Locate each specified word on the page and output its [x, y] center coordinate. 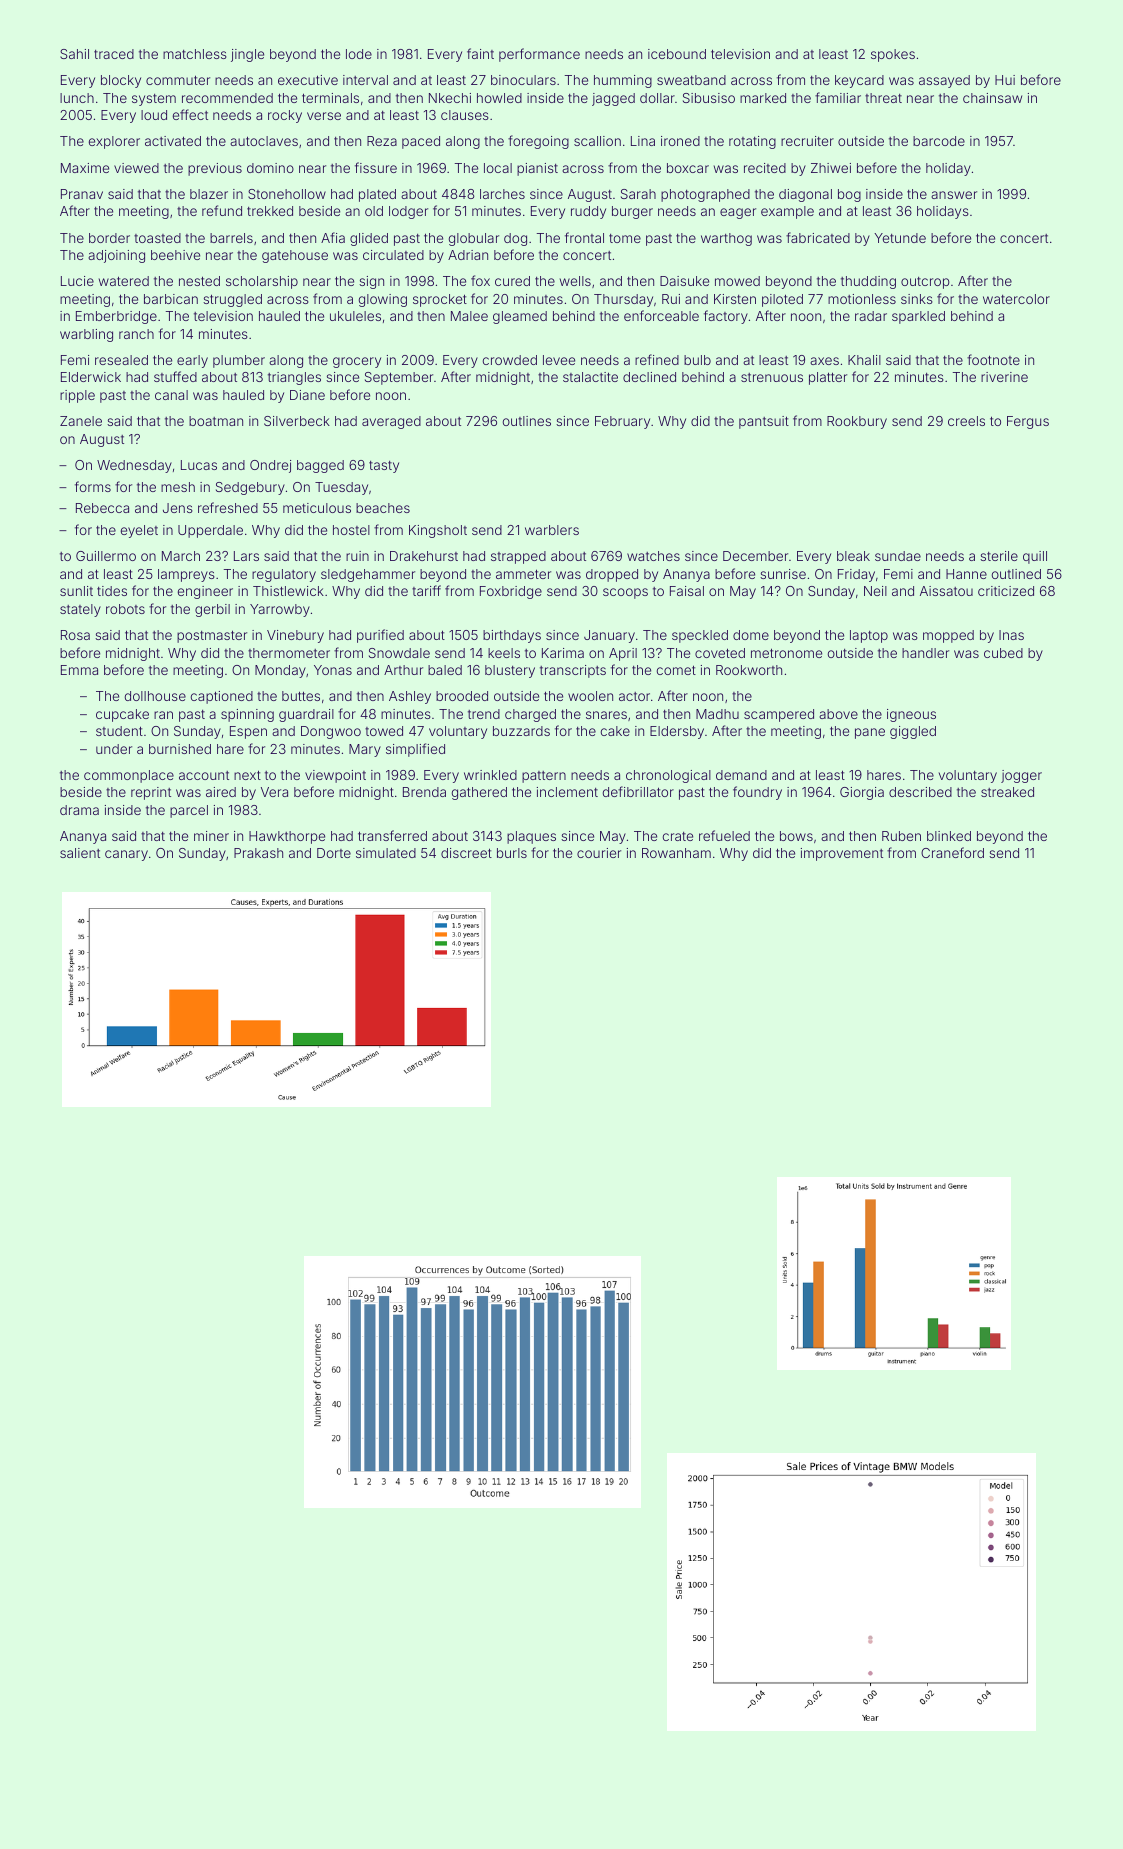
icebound [677, 54]
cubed [1003, 653]
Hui [1005, 80]
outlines [527, 421]
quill [1035, 557]
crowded [510, 360]
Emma [79, 670]
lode [359, 54]
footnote [993, 359]
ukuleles [355, 316]
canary [126, 855]
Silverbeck [297, 421]
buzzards [521, 731]
